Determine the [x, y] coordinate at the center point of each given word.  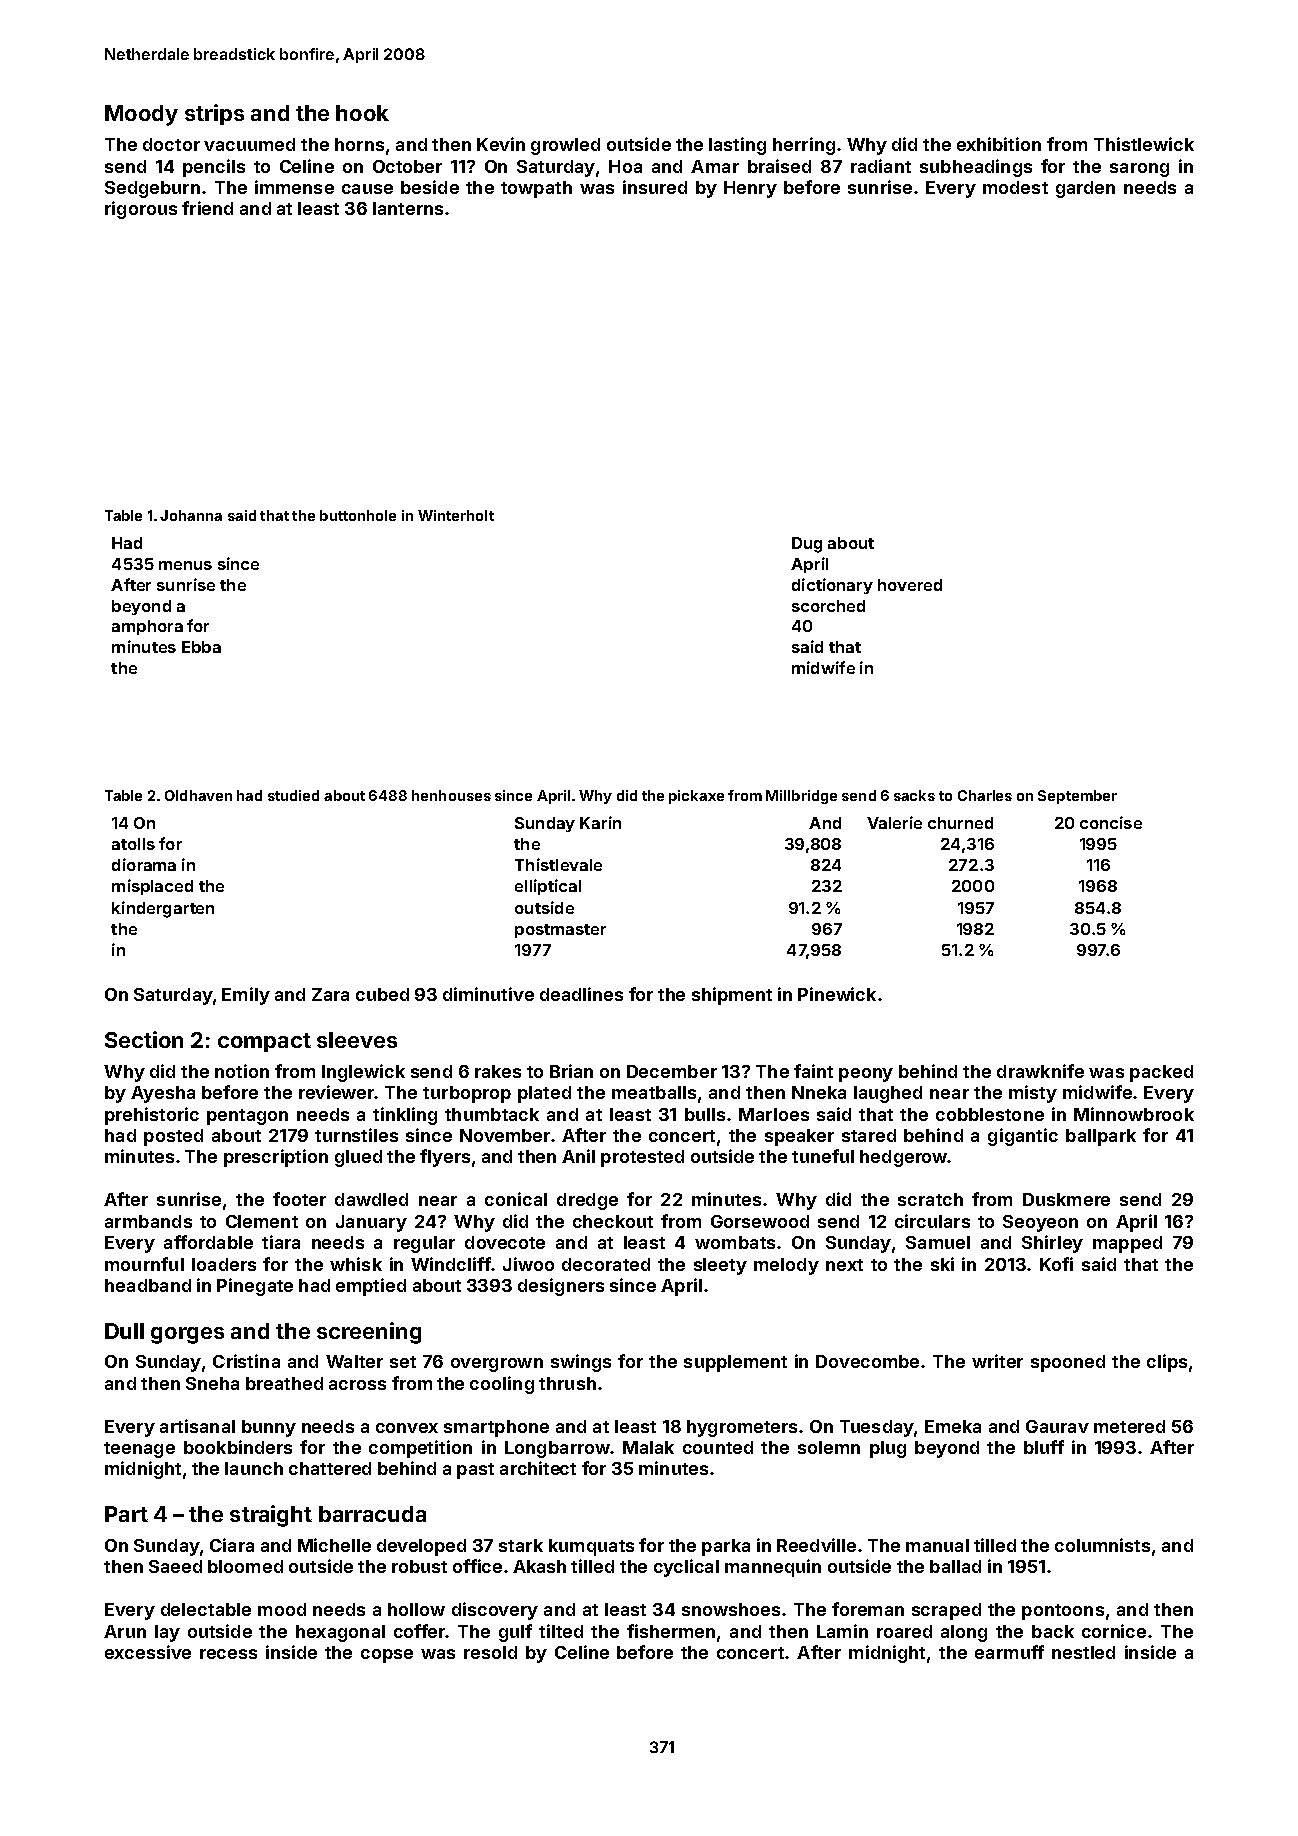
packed [1161, 1073]
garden [1085, 189]
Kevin [501, 144]
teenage [139, 1450]
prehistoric [152, 1116]
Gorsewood [760, 1221]
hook [362, 113]
